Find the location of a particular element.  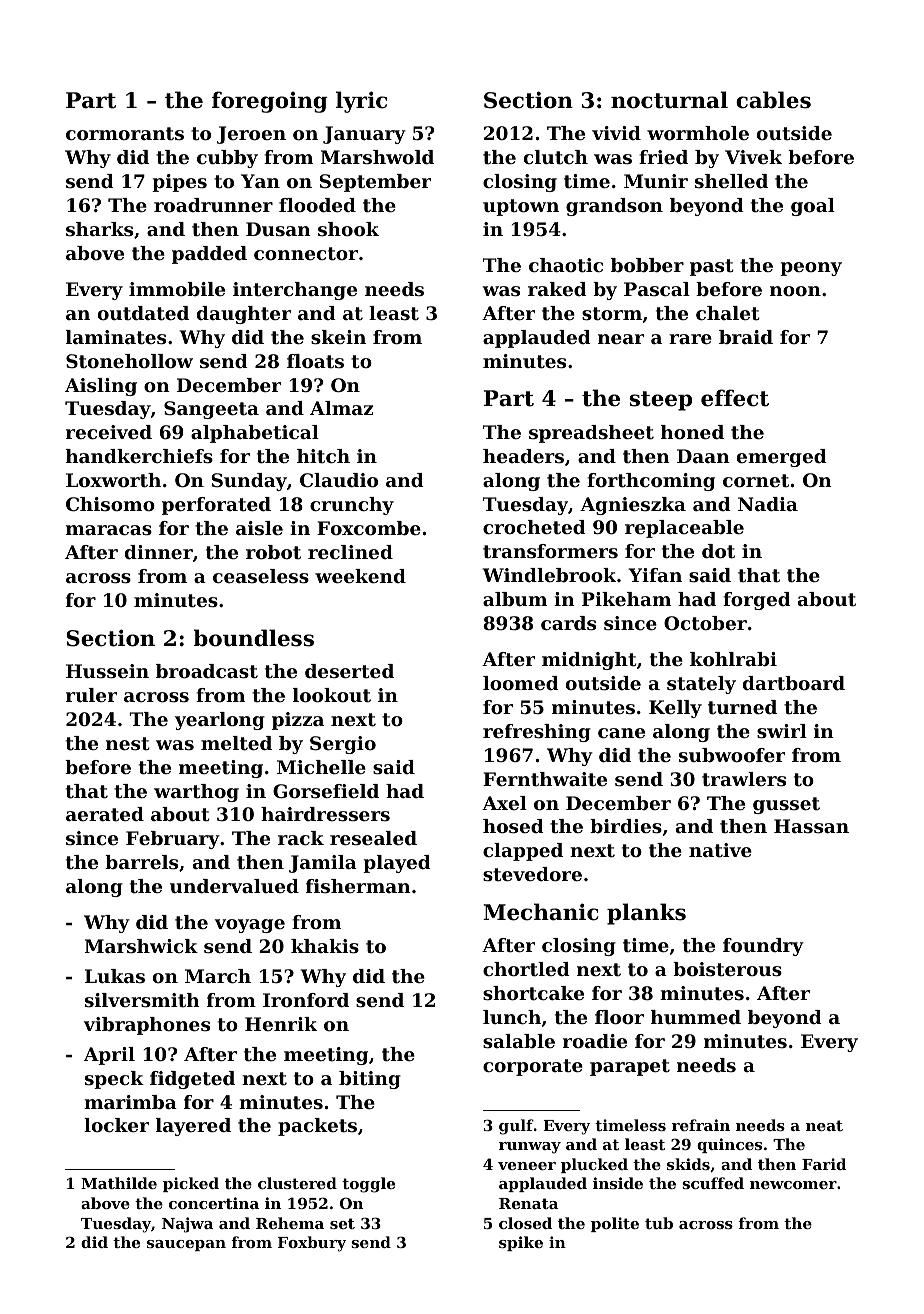

toggle is located at coordinates (368, 1185).
